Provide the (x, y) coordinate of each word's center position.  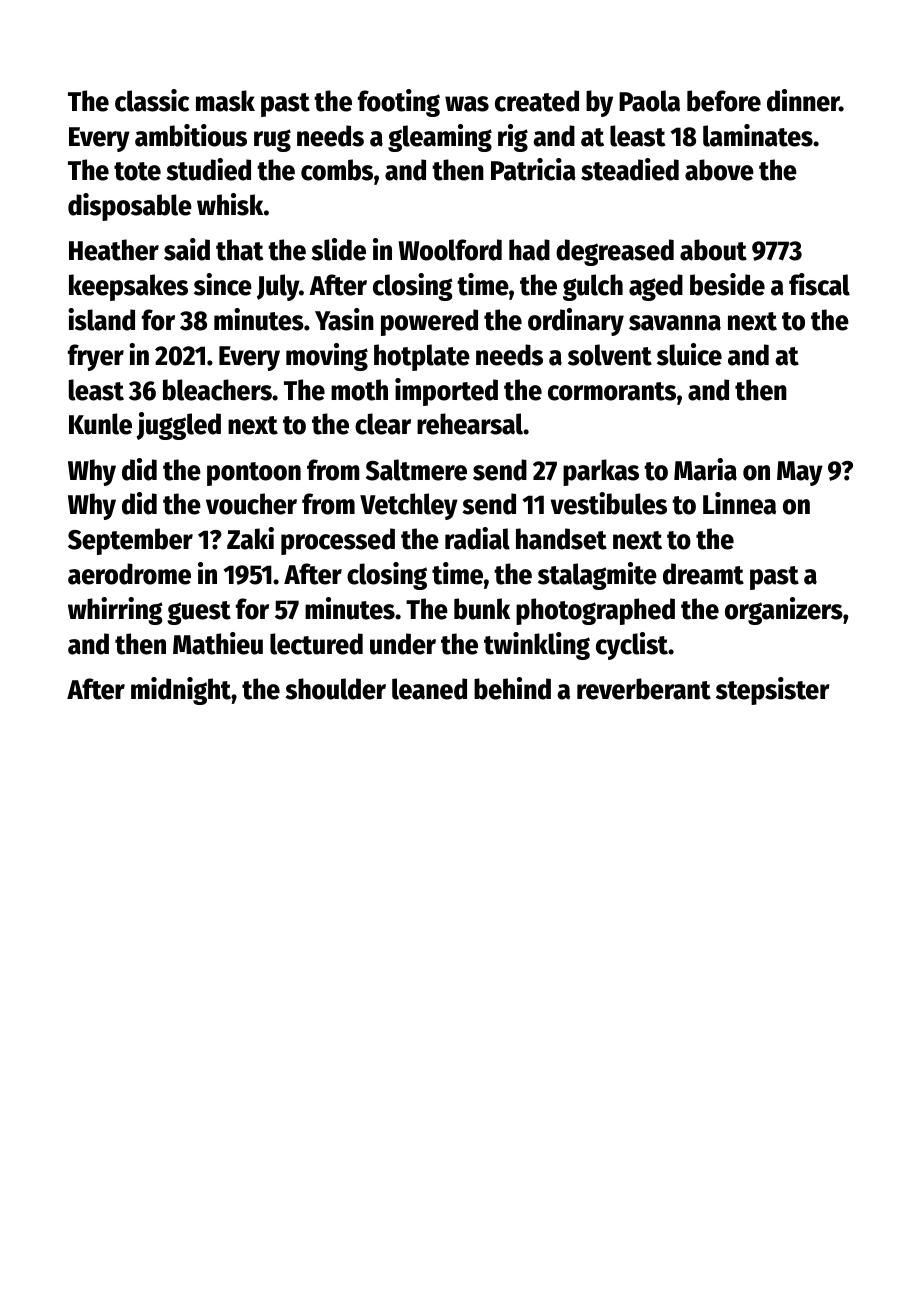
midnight (181, 691)
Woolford (450, 250)
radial (477, 538)
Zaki (250, 538)
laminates (758, 135)
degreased (615, 252)
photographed (595, 611)
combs (337, 170)
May (800, 473)
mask (225, 101)
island (101, 319)
